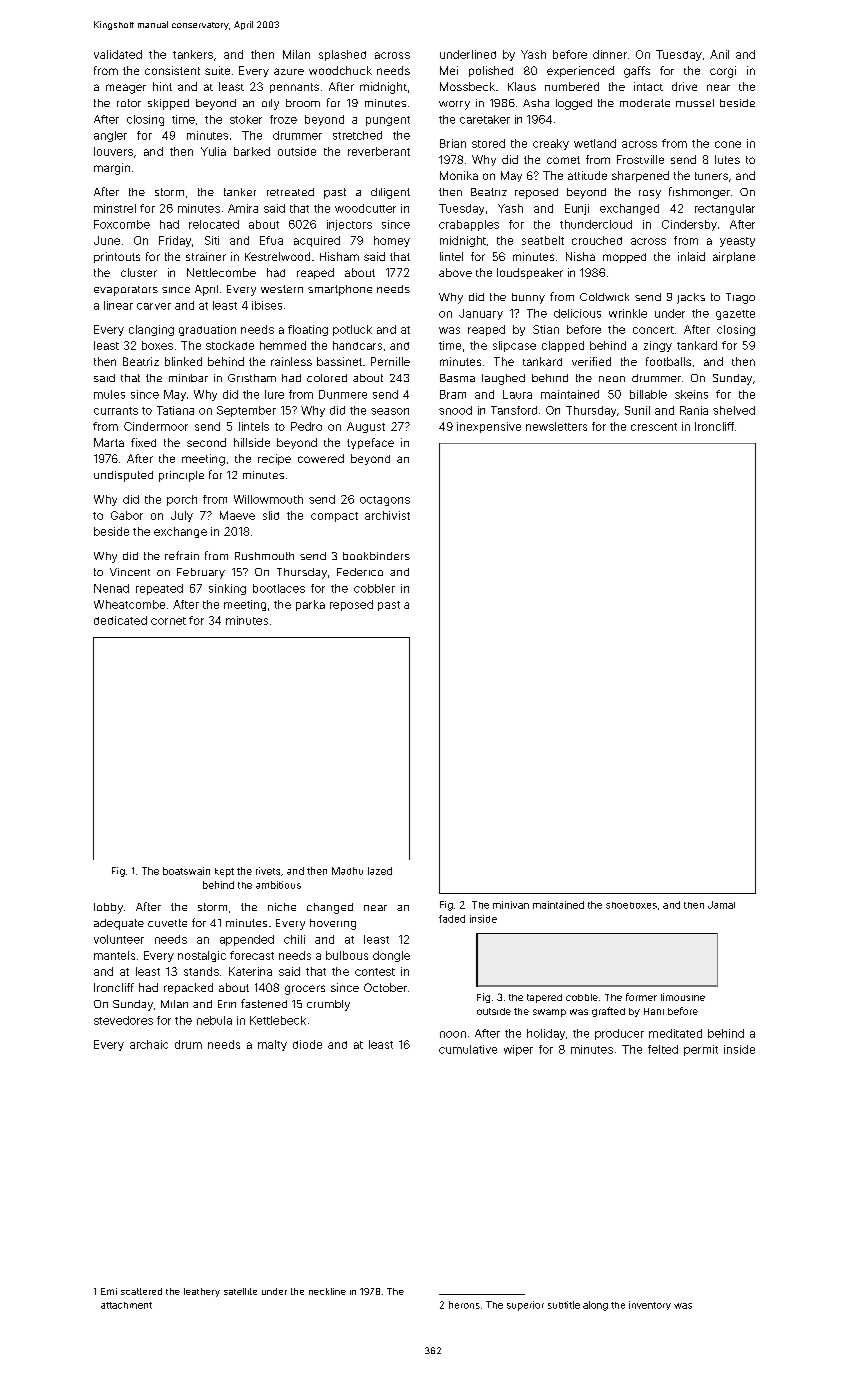 The image size is (849, 1400). What do you see at coordinates (654, 427) in the document?
I see `crescent` at bounding box center [654, 427].
